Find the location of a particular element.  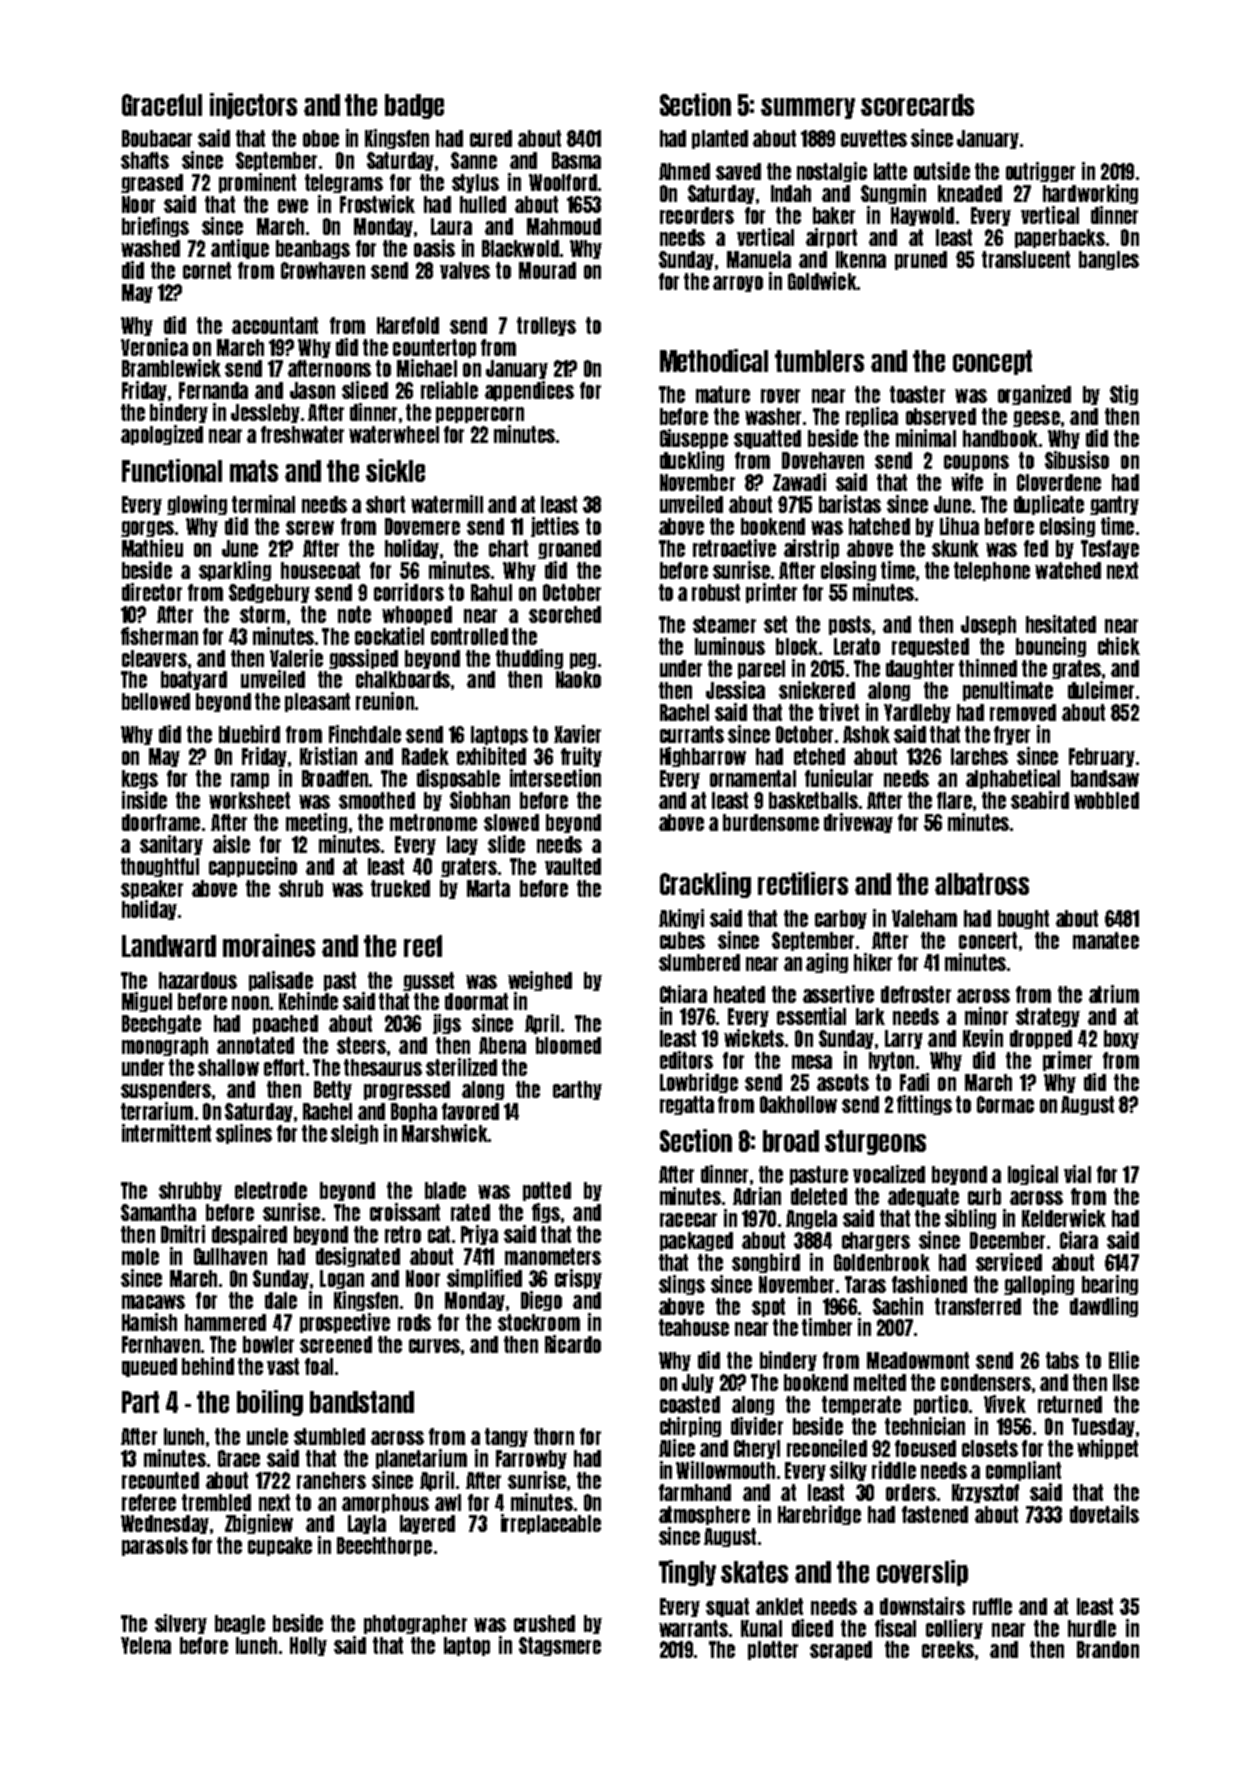

injectors is located at coordinates (253, 106).
